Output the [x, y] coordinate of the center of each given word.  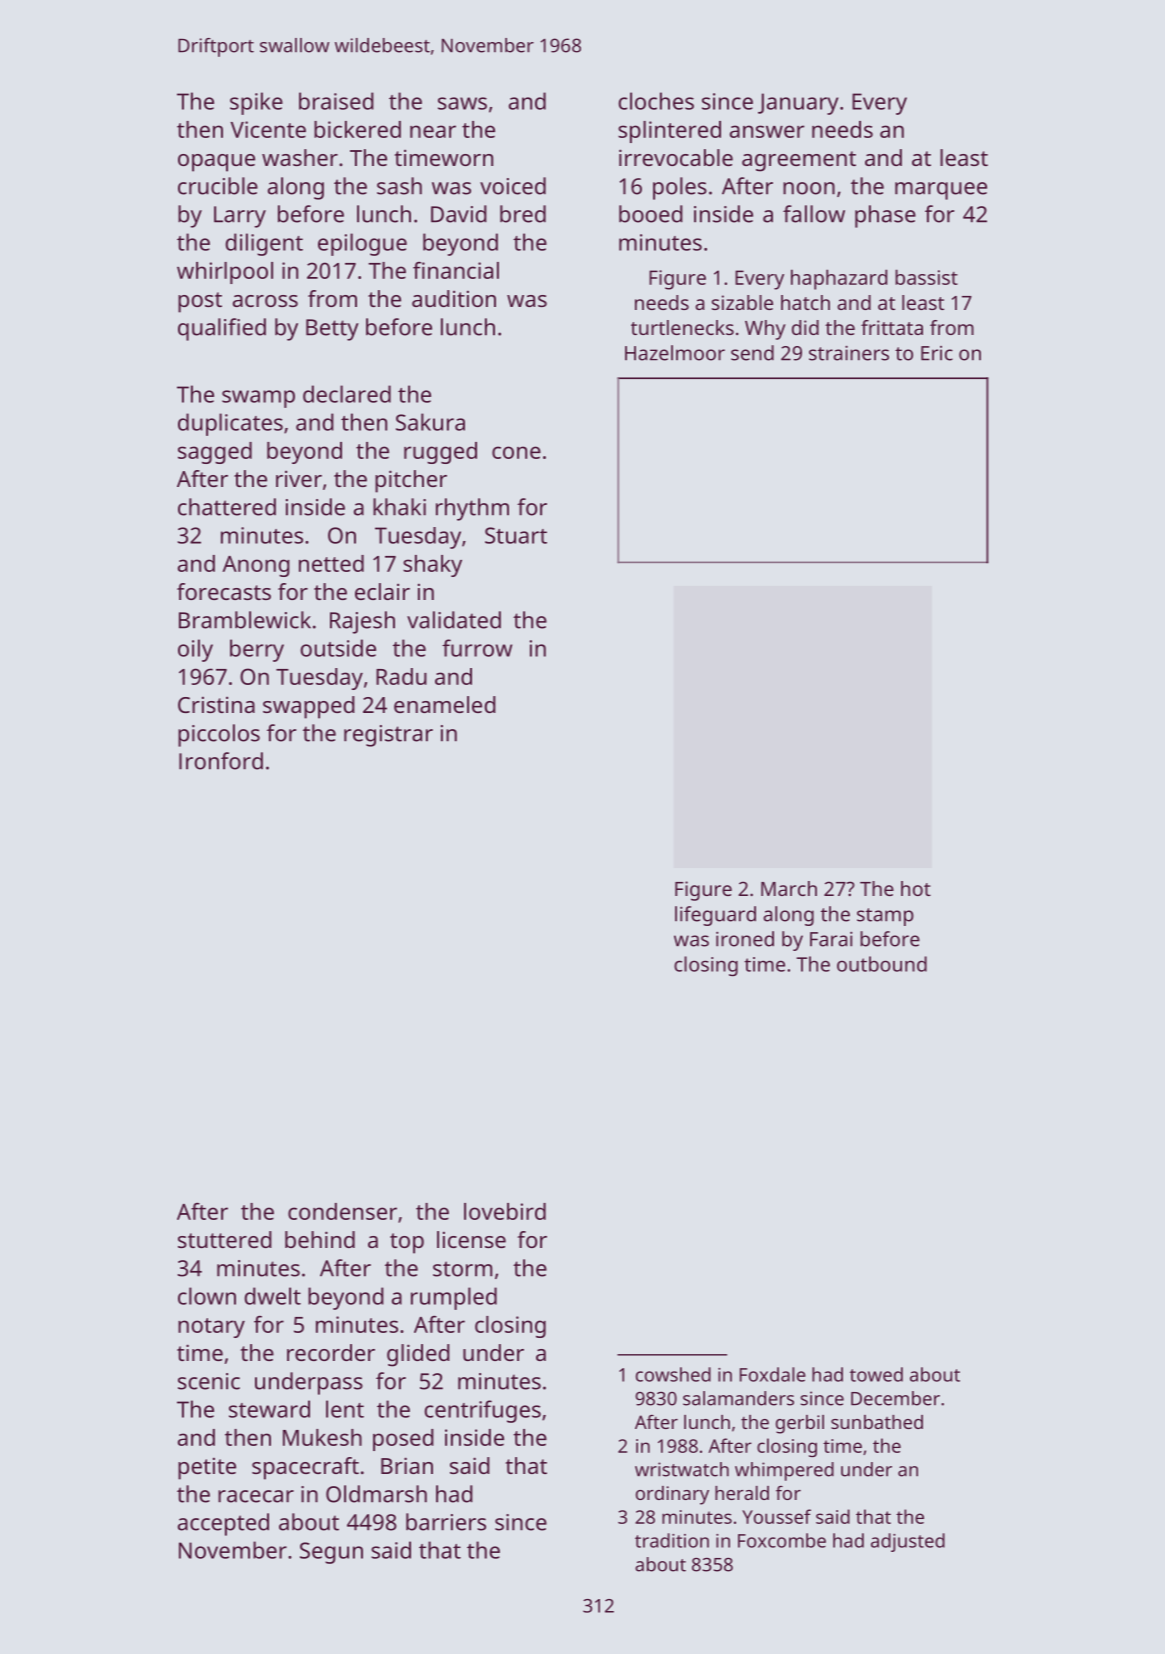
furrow [477, 648]
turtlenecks [682, 327]
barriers [446, 1522]
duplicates [230, 424]
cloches [656, 101]
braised [336, 101]
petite [207, 1468]
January [798, 104]
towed [876, 1374]
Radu [401, 676]
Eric [937, 353]
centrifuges [482, 1411]
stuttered [225, 1239]
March [789, 888]
